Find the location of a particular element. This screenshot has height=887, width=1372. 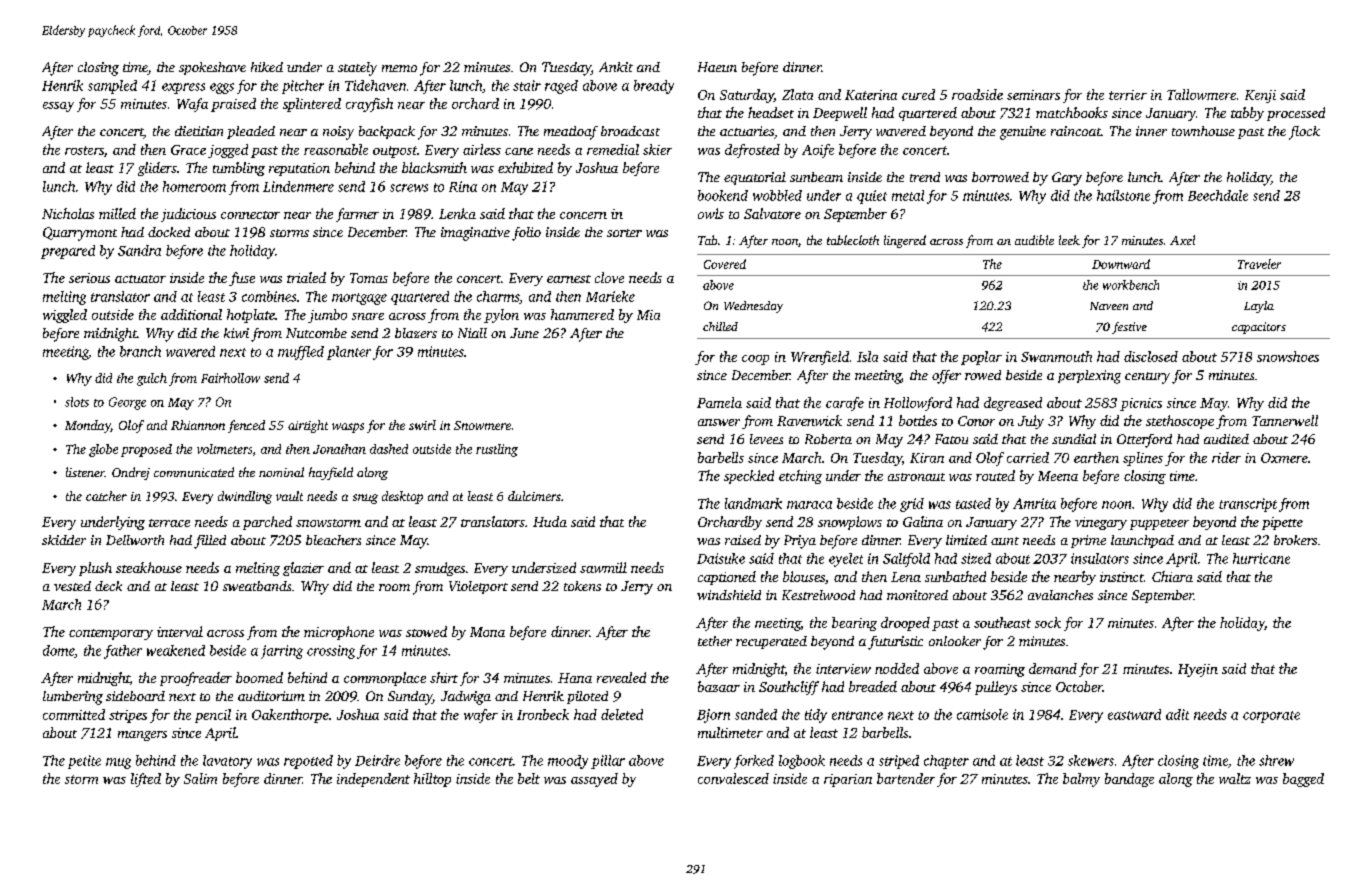

century is located at coordinates (1147, 378).
